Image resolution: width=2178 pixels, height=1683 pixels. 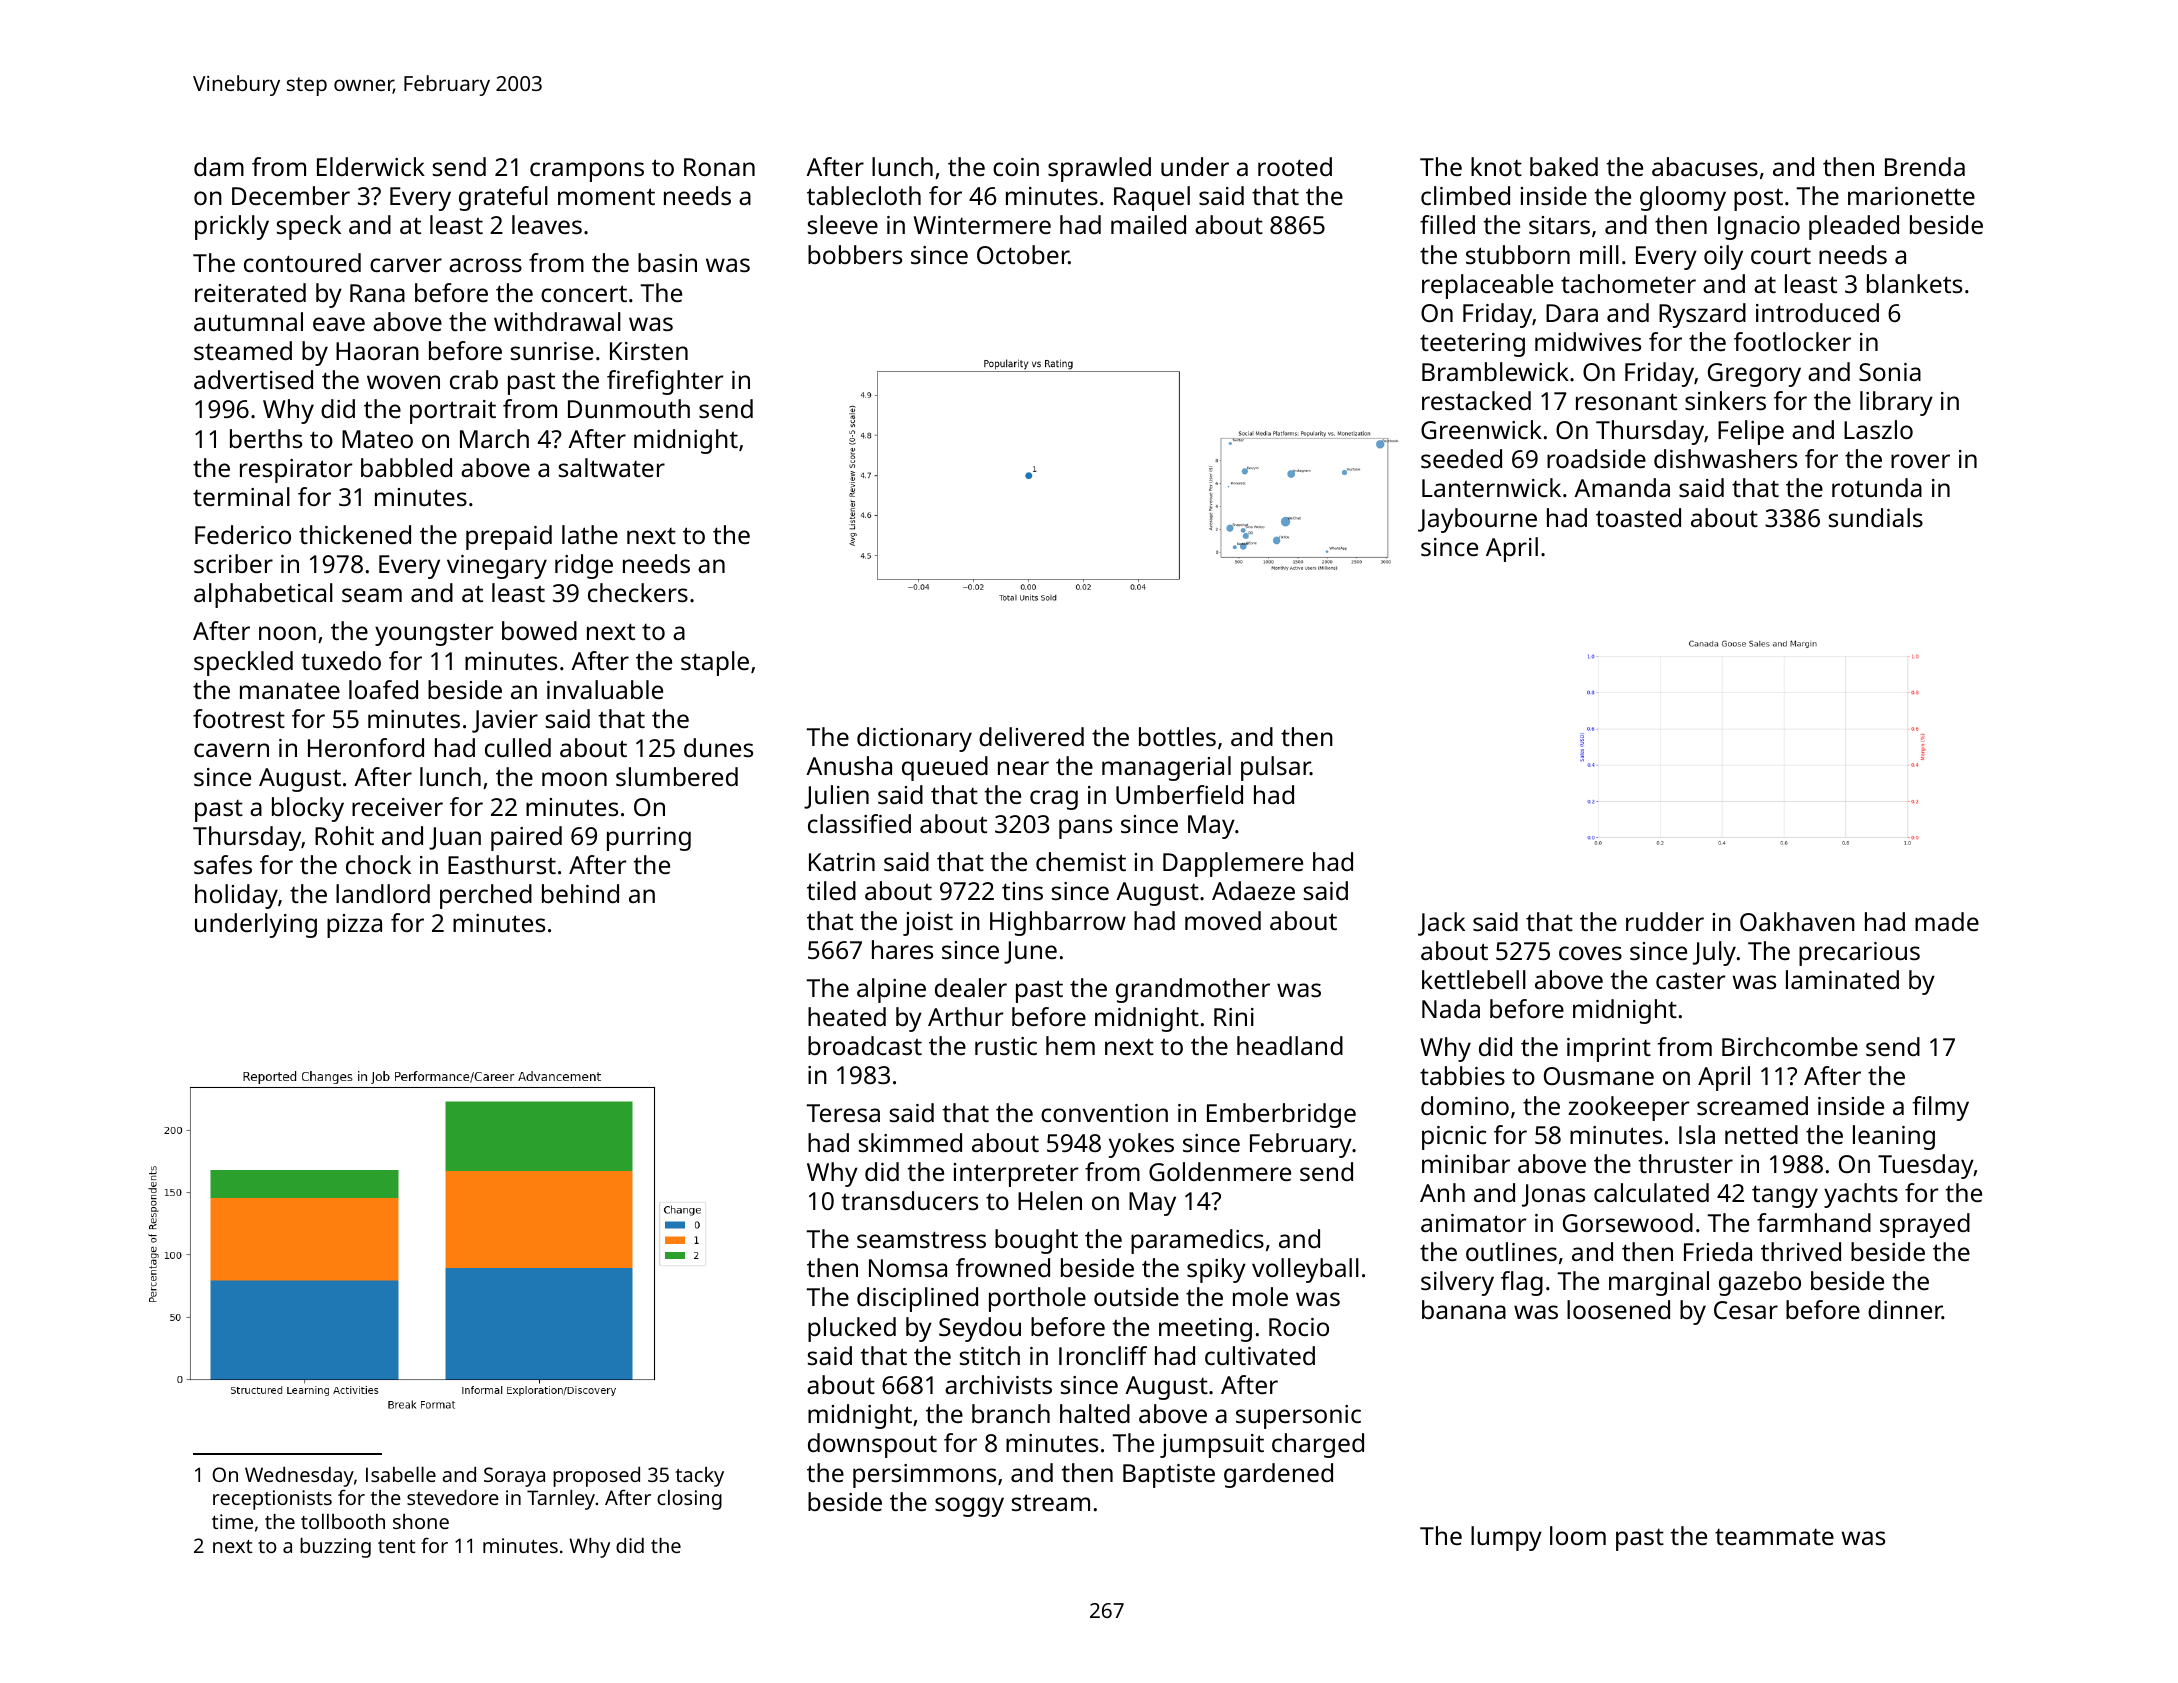 What do you see at coordinates (335, 1548) in the screenshot?
I see `buzzing` at bounding box center [335, 1548].
